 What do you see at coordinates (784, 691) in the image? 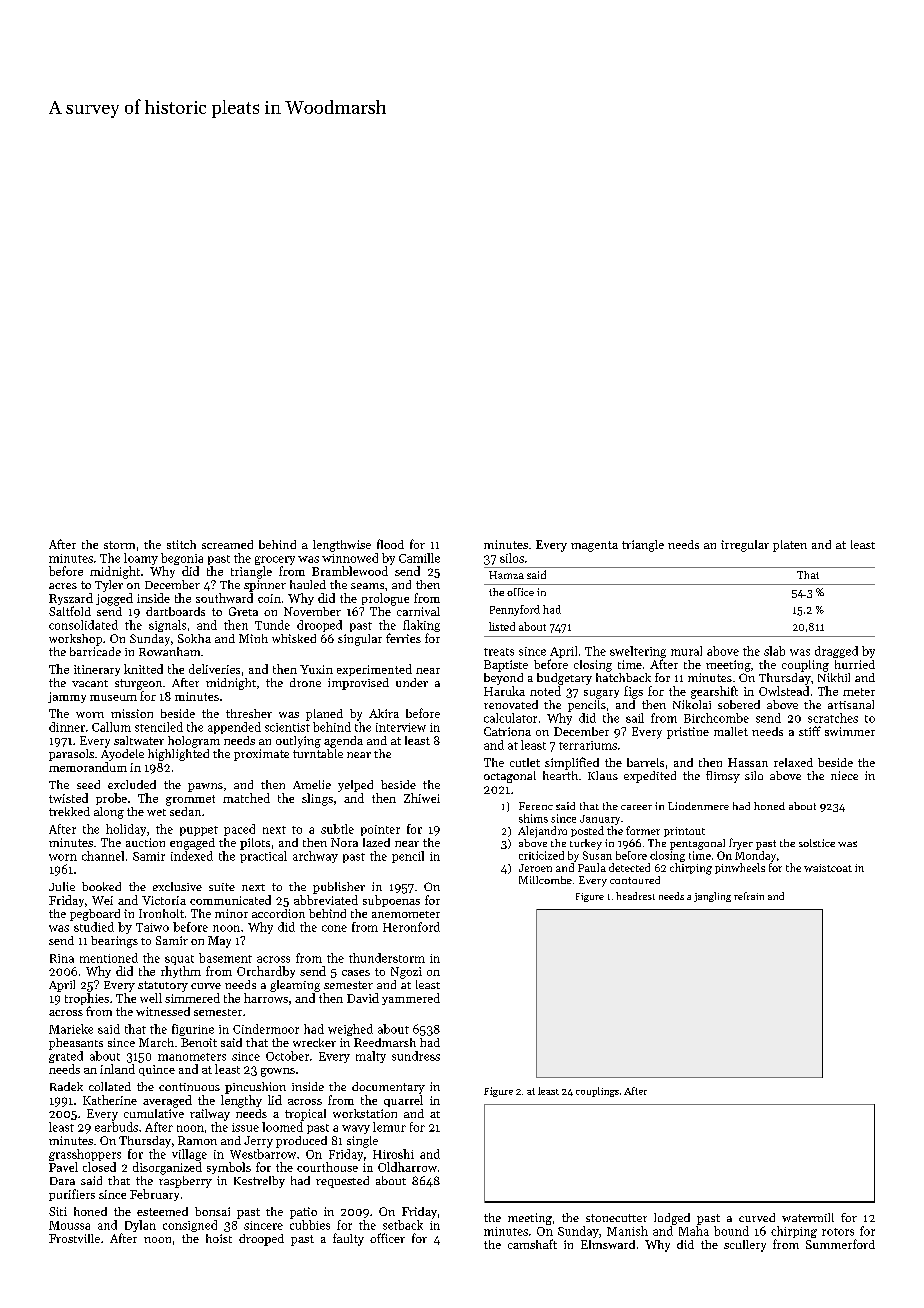
I see `Owlstead` at bounding box center [784, 691].
